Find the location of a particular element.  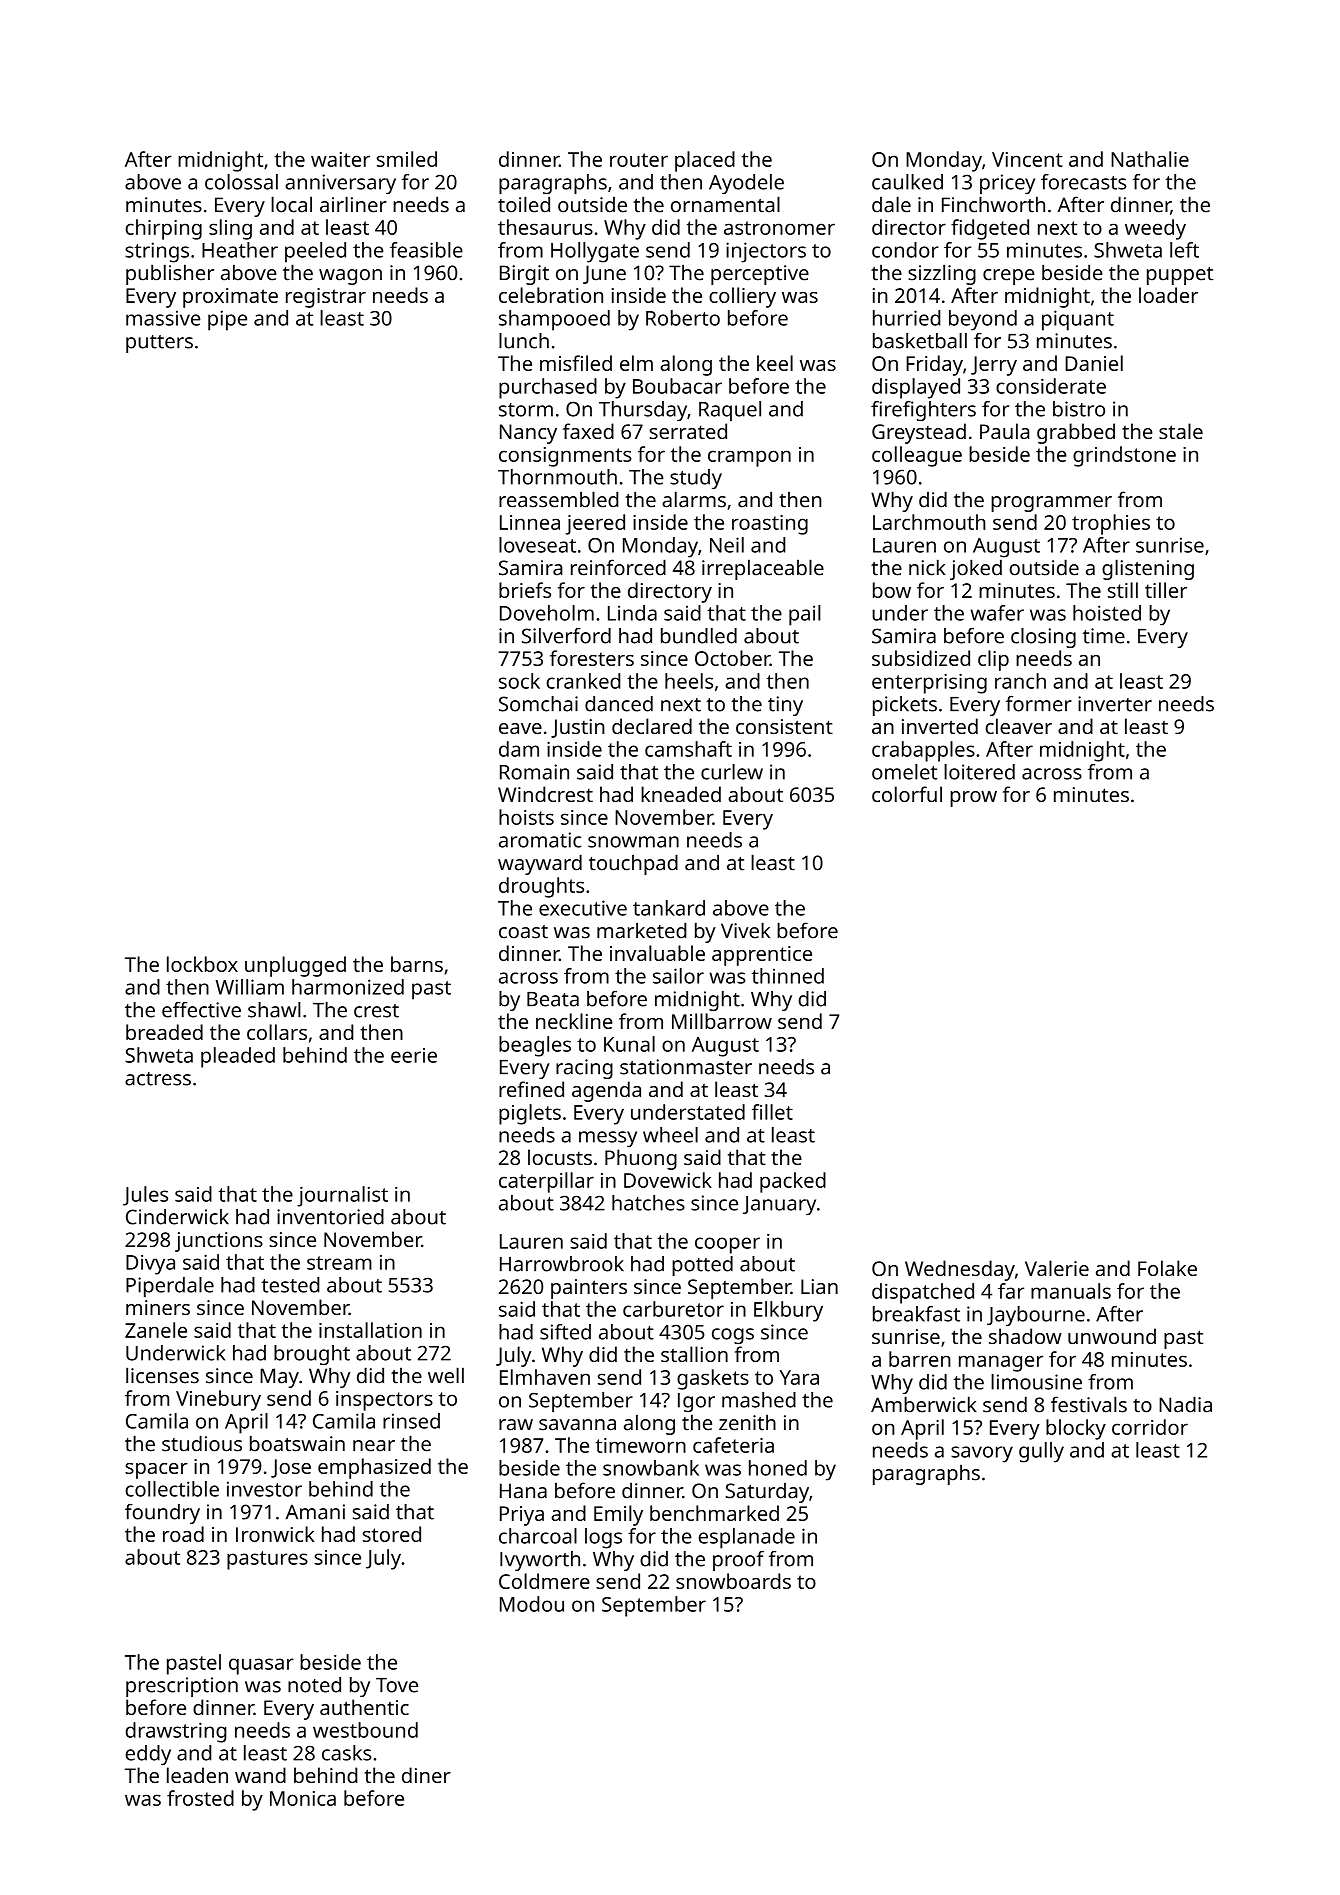

stream is located at coordinates (339, 1263).
